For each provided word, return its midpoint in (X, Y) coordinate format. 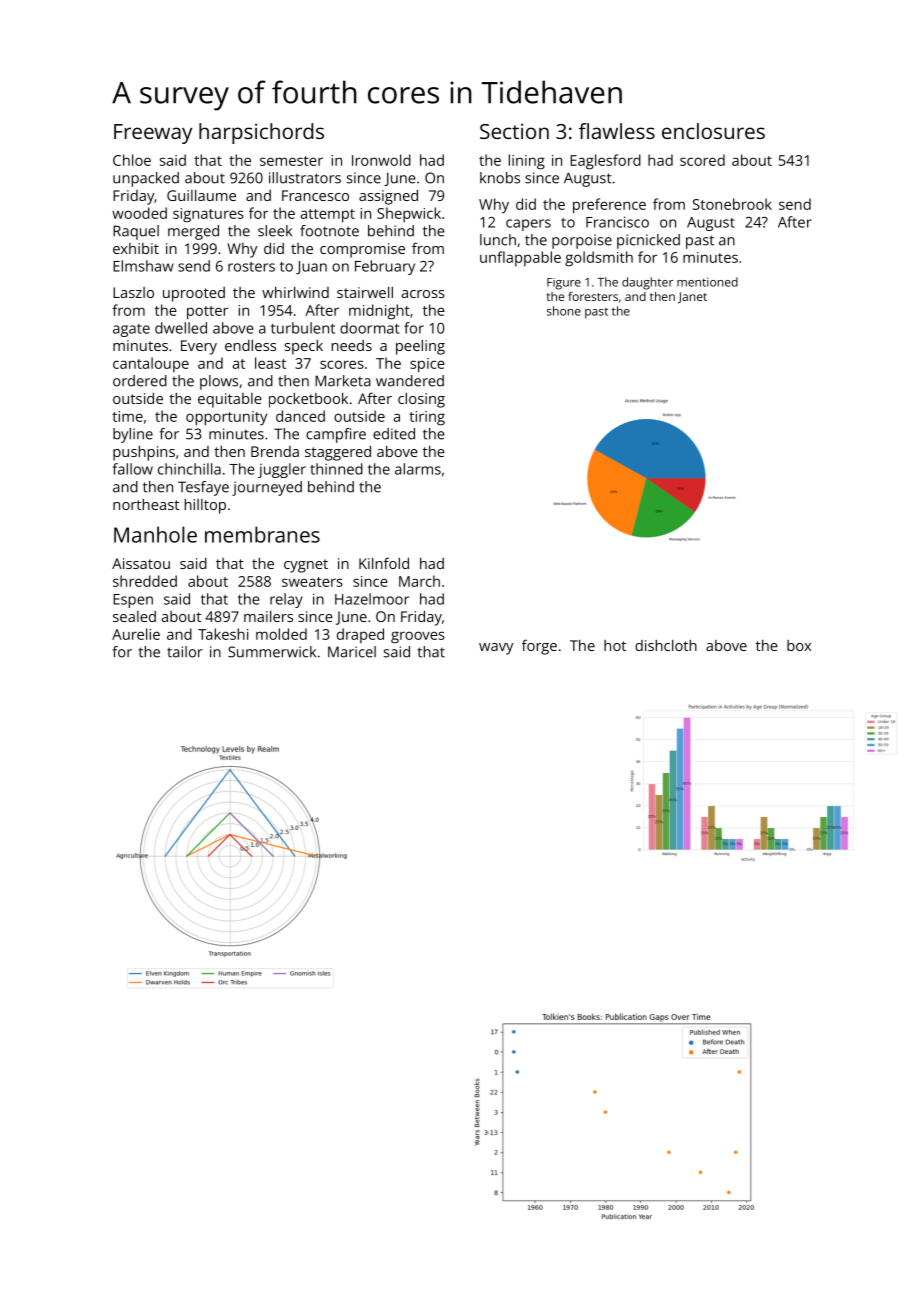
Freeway (153, 134)
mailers (268, 616)
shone (564, 311)
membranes (262, 534)
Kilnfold (384, 563)
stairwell (365, 292)
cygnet (306, 566)
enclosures (713, 131)
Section (514, 131)
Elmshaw (143, 266)
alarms (418, 469)
